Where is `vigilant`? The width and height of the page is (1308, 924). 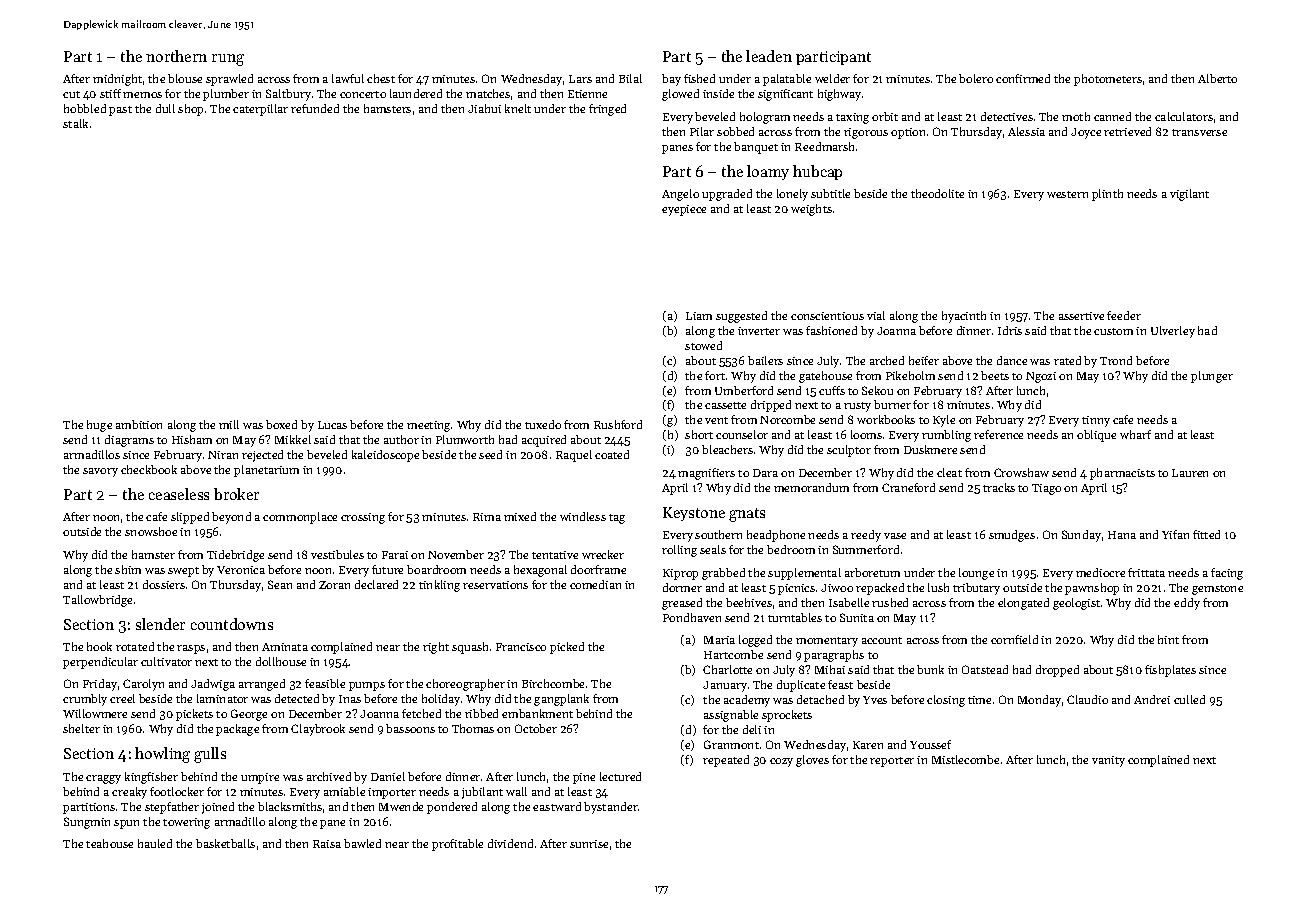
vigilant is located at coordinates (1189, 195).
